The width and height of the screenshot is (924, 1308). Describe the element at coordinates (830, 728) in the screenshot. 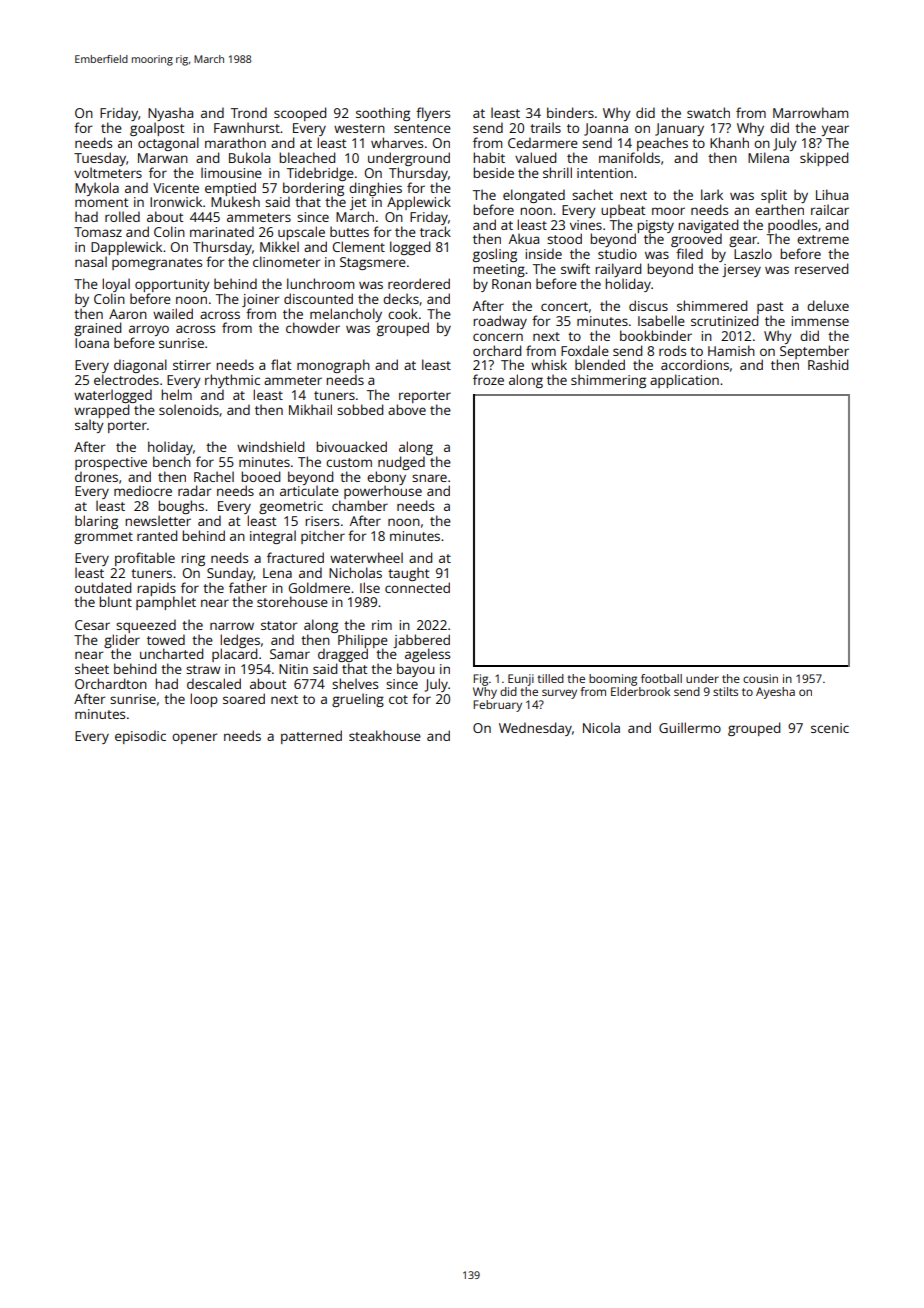

I see `scenic` at that location.
